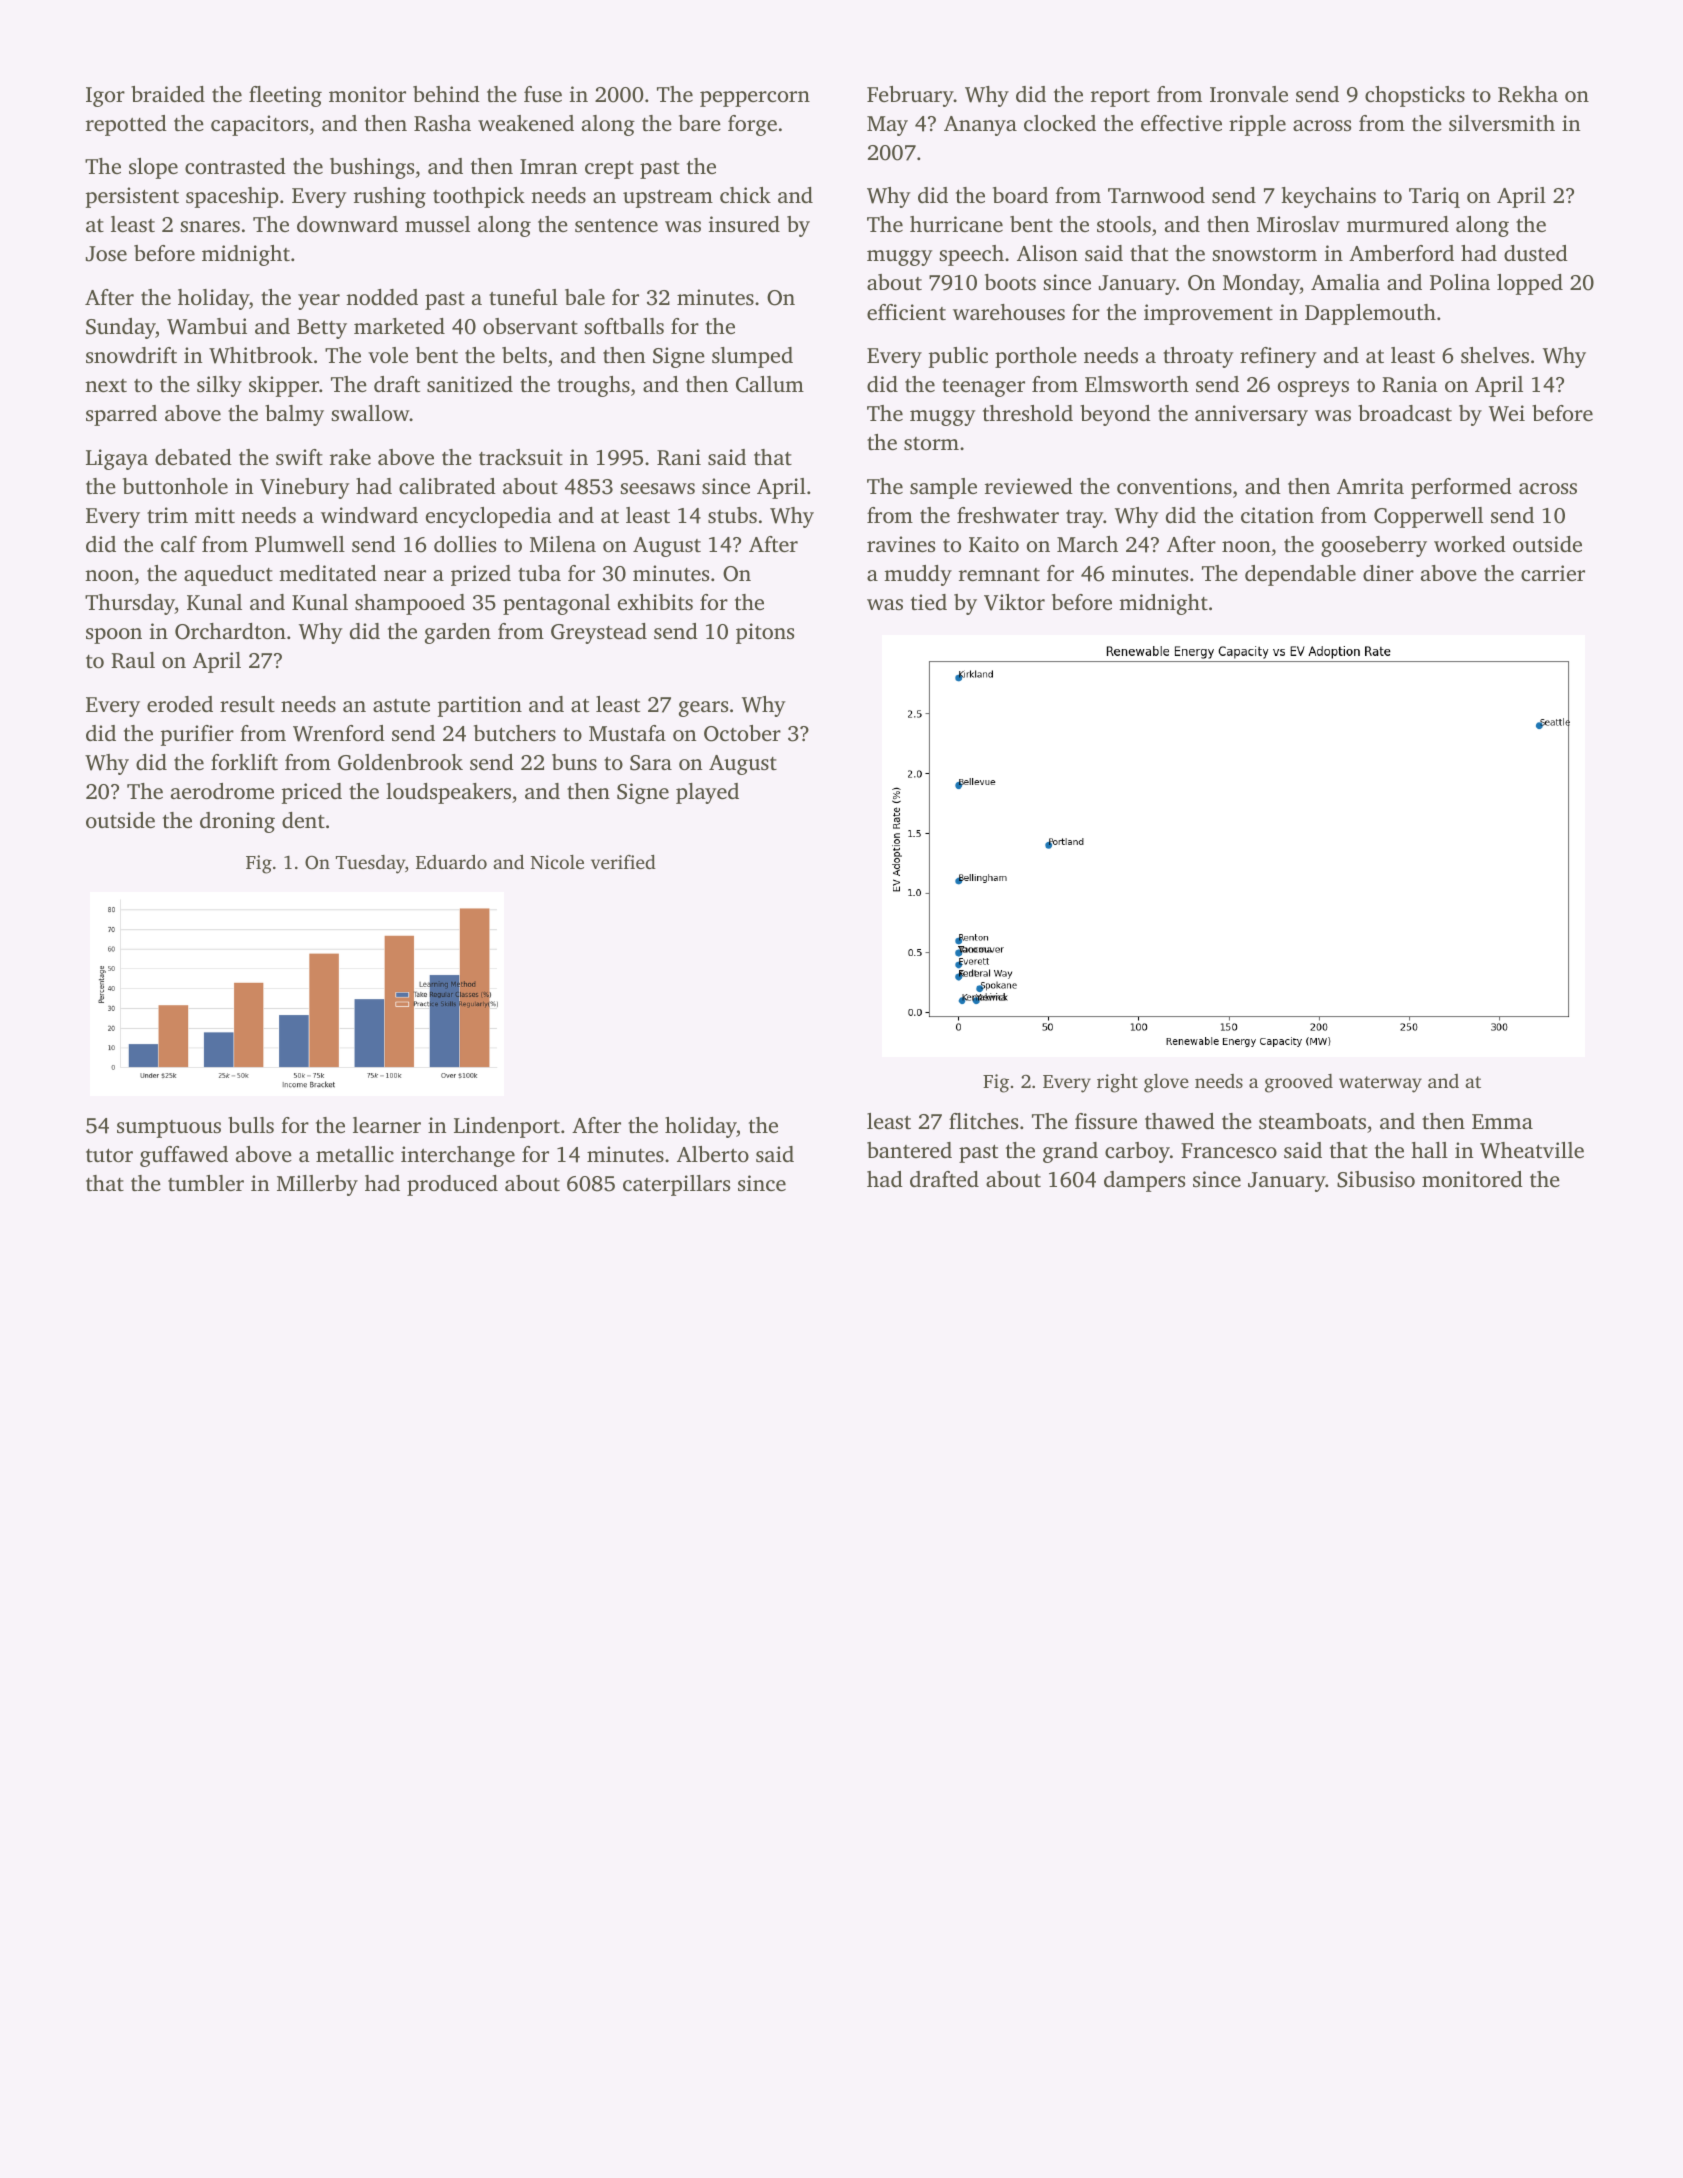 The image size is (1683, 2178). Describe the element at coordinates (676, 1185) in the screenshot. I see `caterpillars` at that location.
